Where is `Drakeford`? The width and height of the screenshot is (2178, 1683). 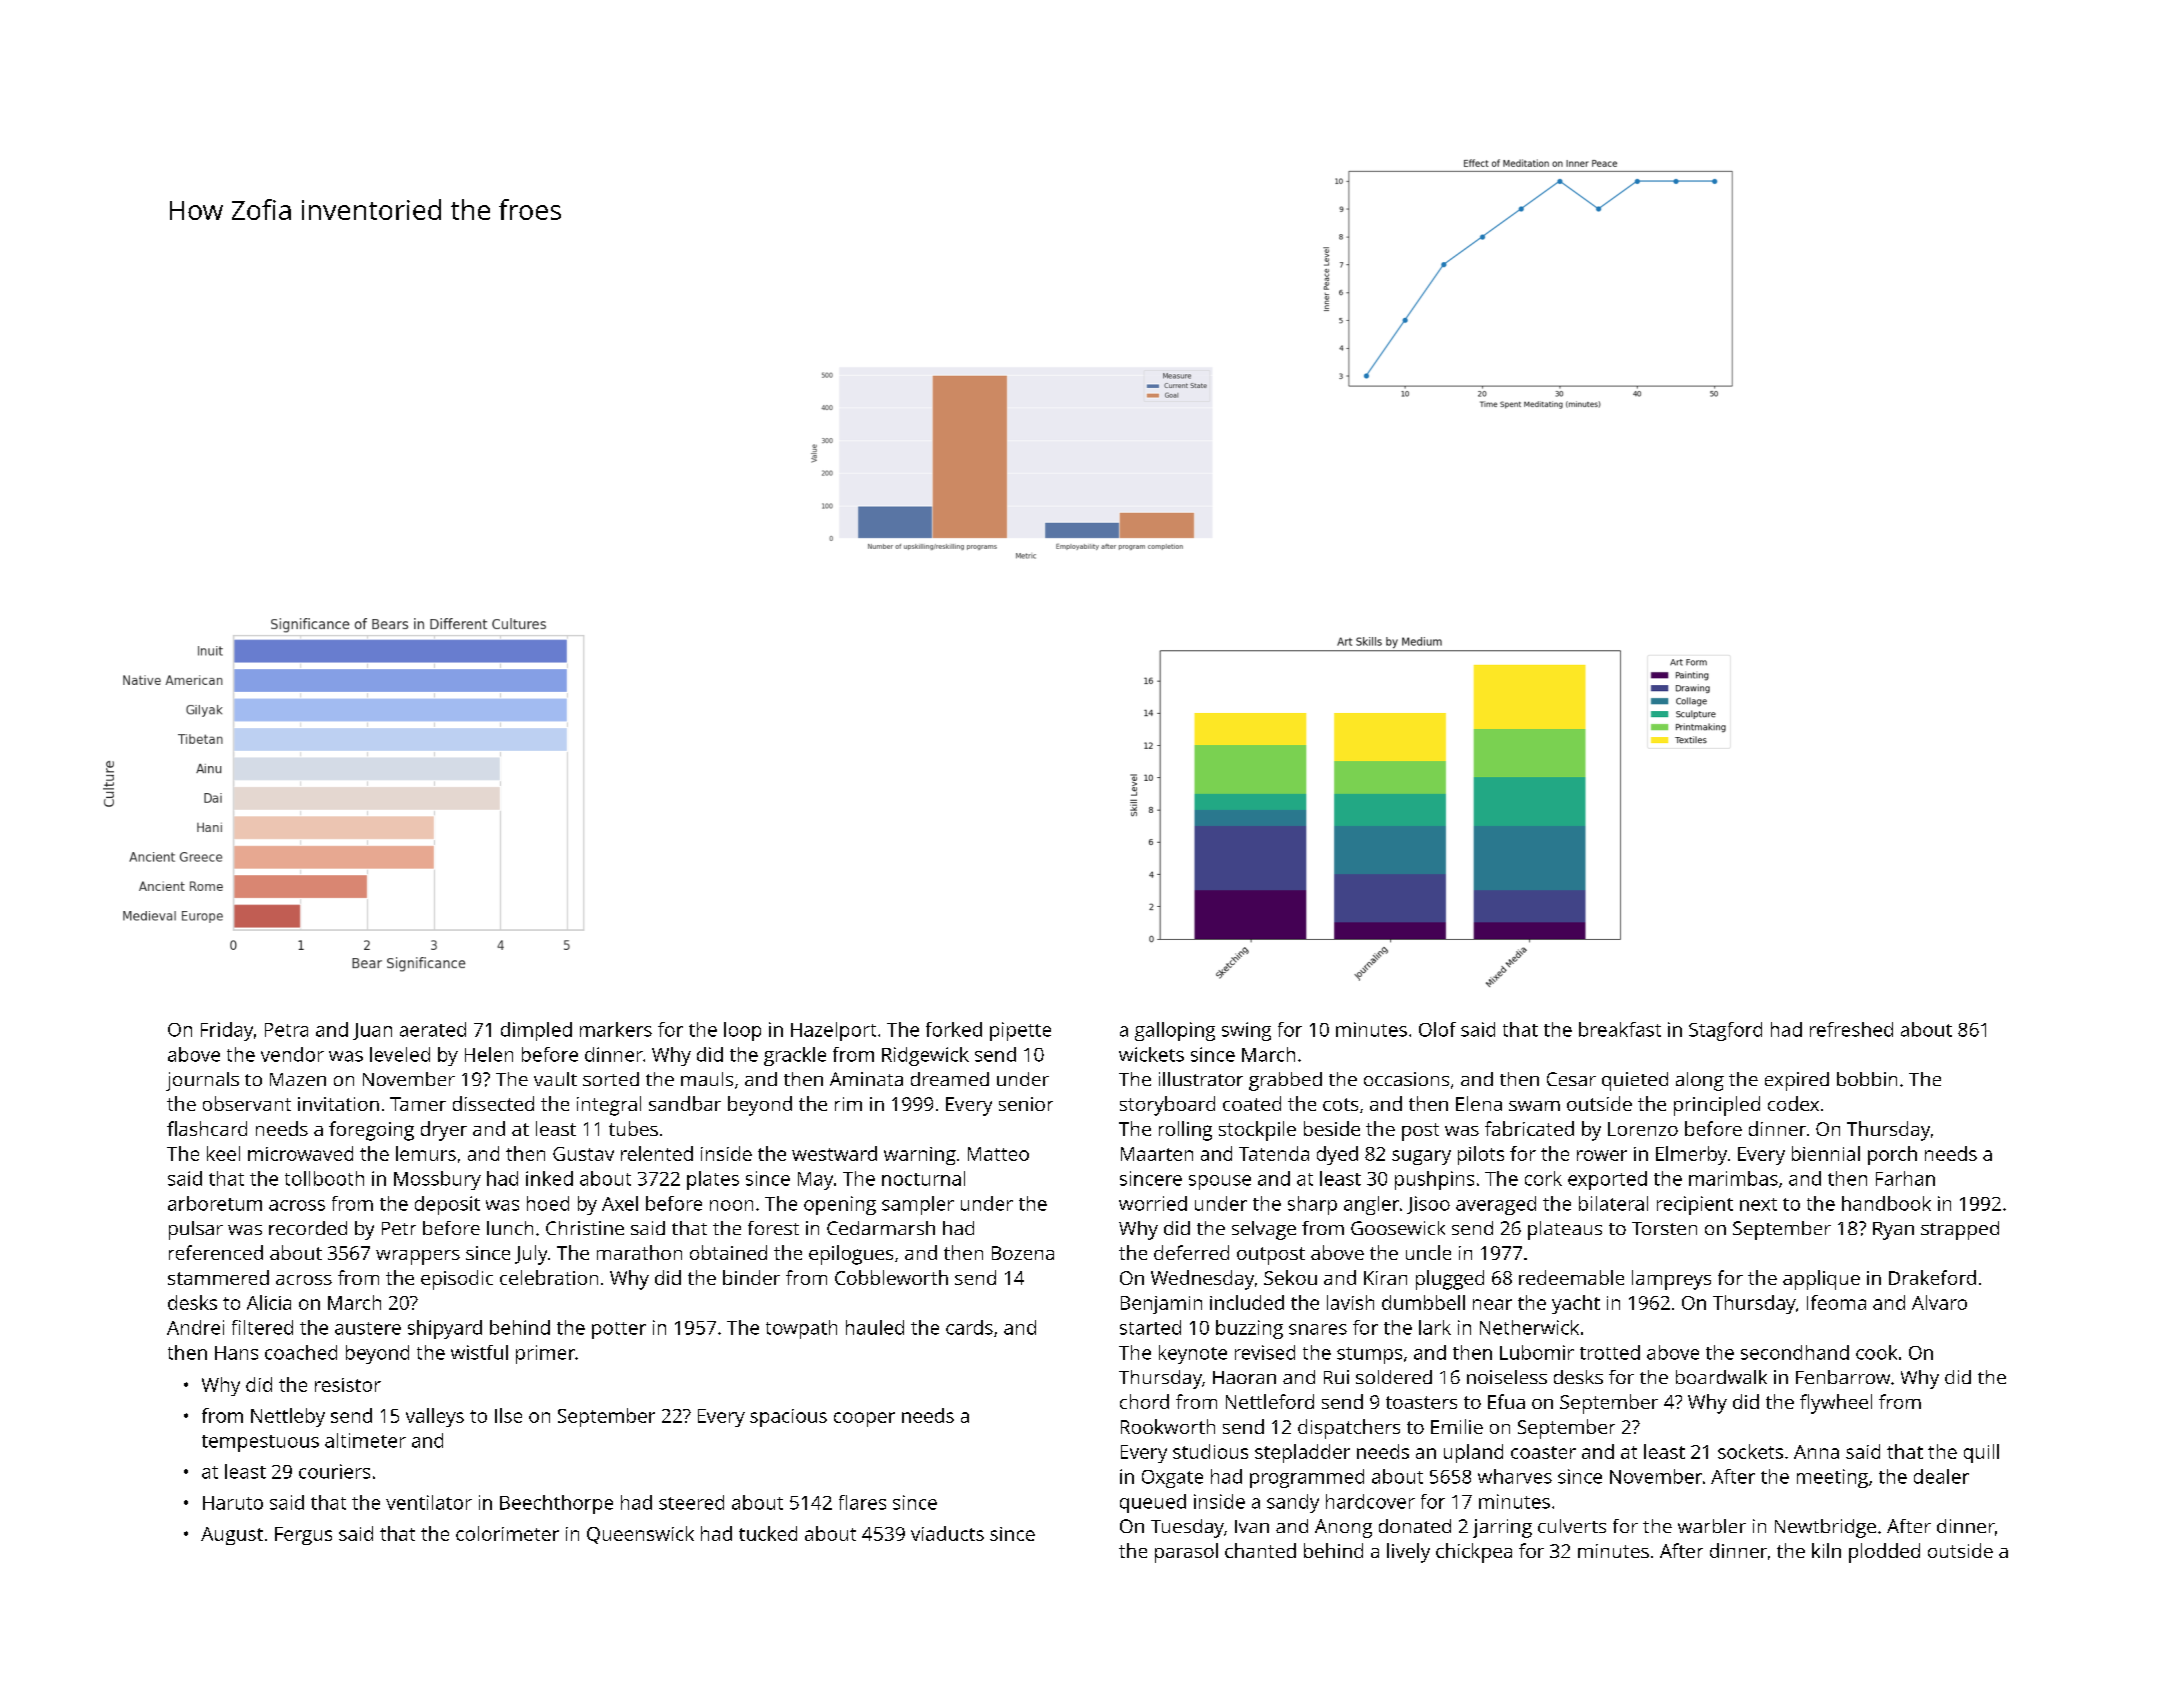 Drakeford is located at coordinates (1932, 1277).
